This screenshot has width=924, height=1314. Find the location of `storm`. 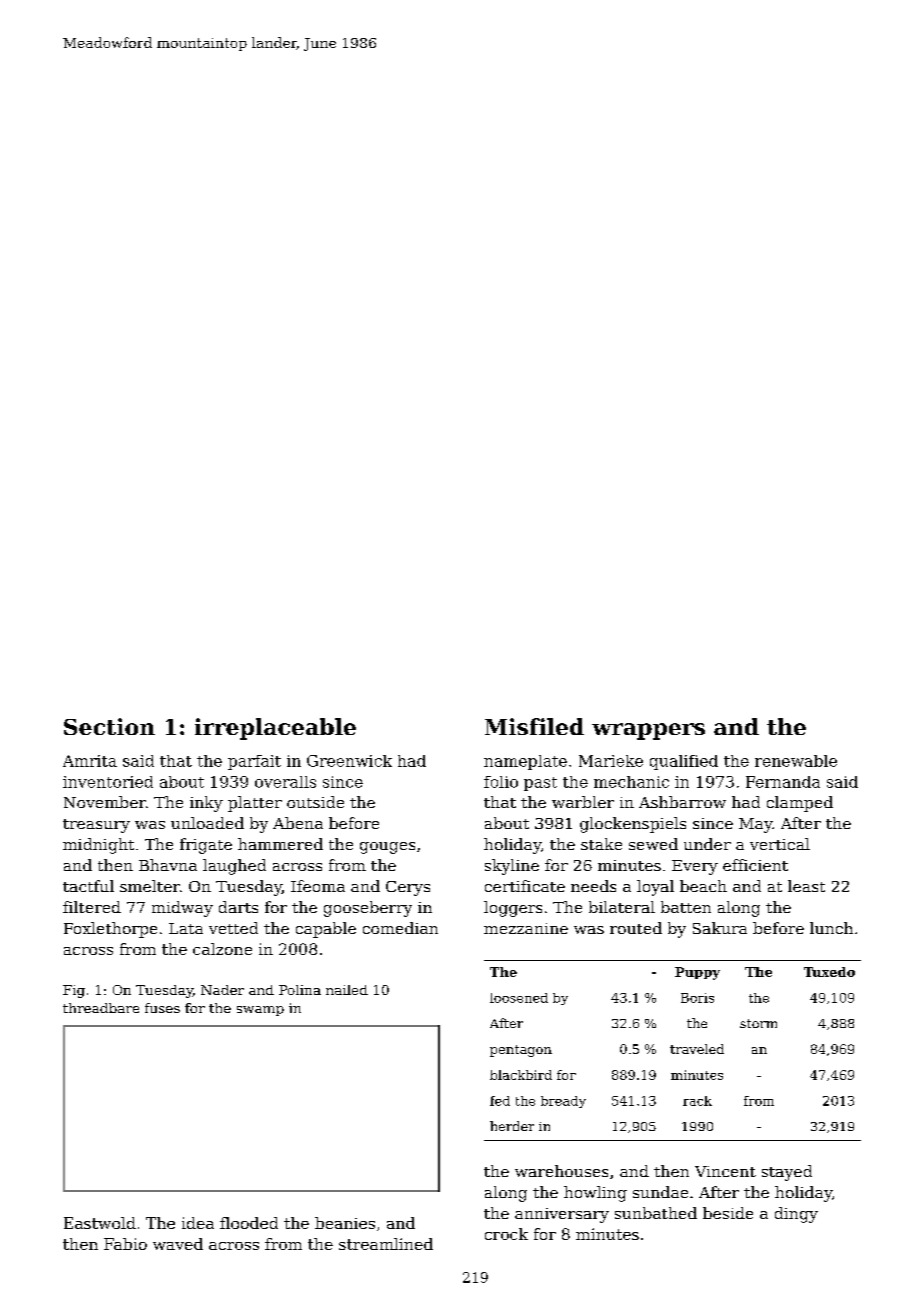

storm is located at coordinates (758, 1023).
